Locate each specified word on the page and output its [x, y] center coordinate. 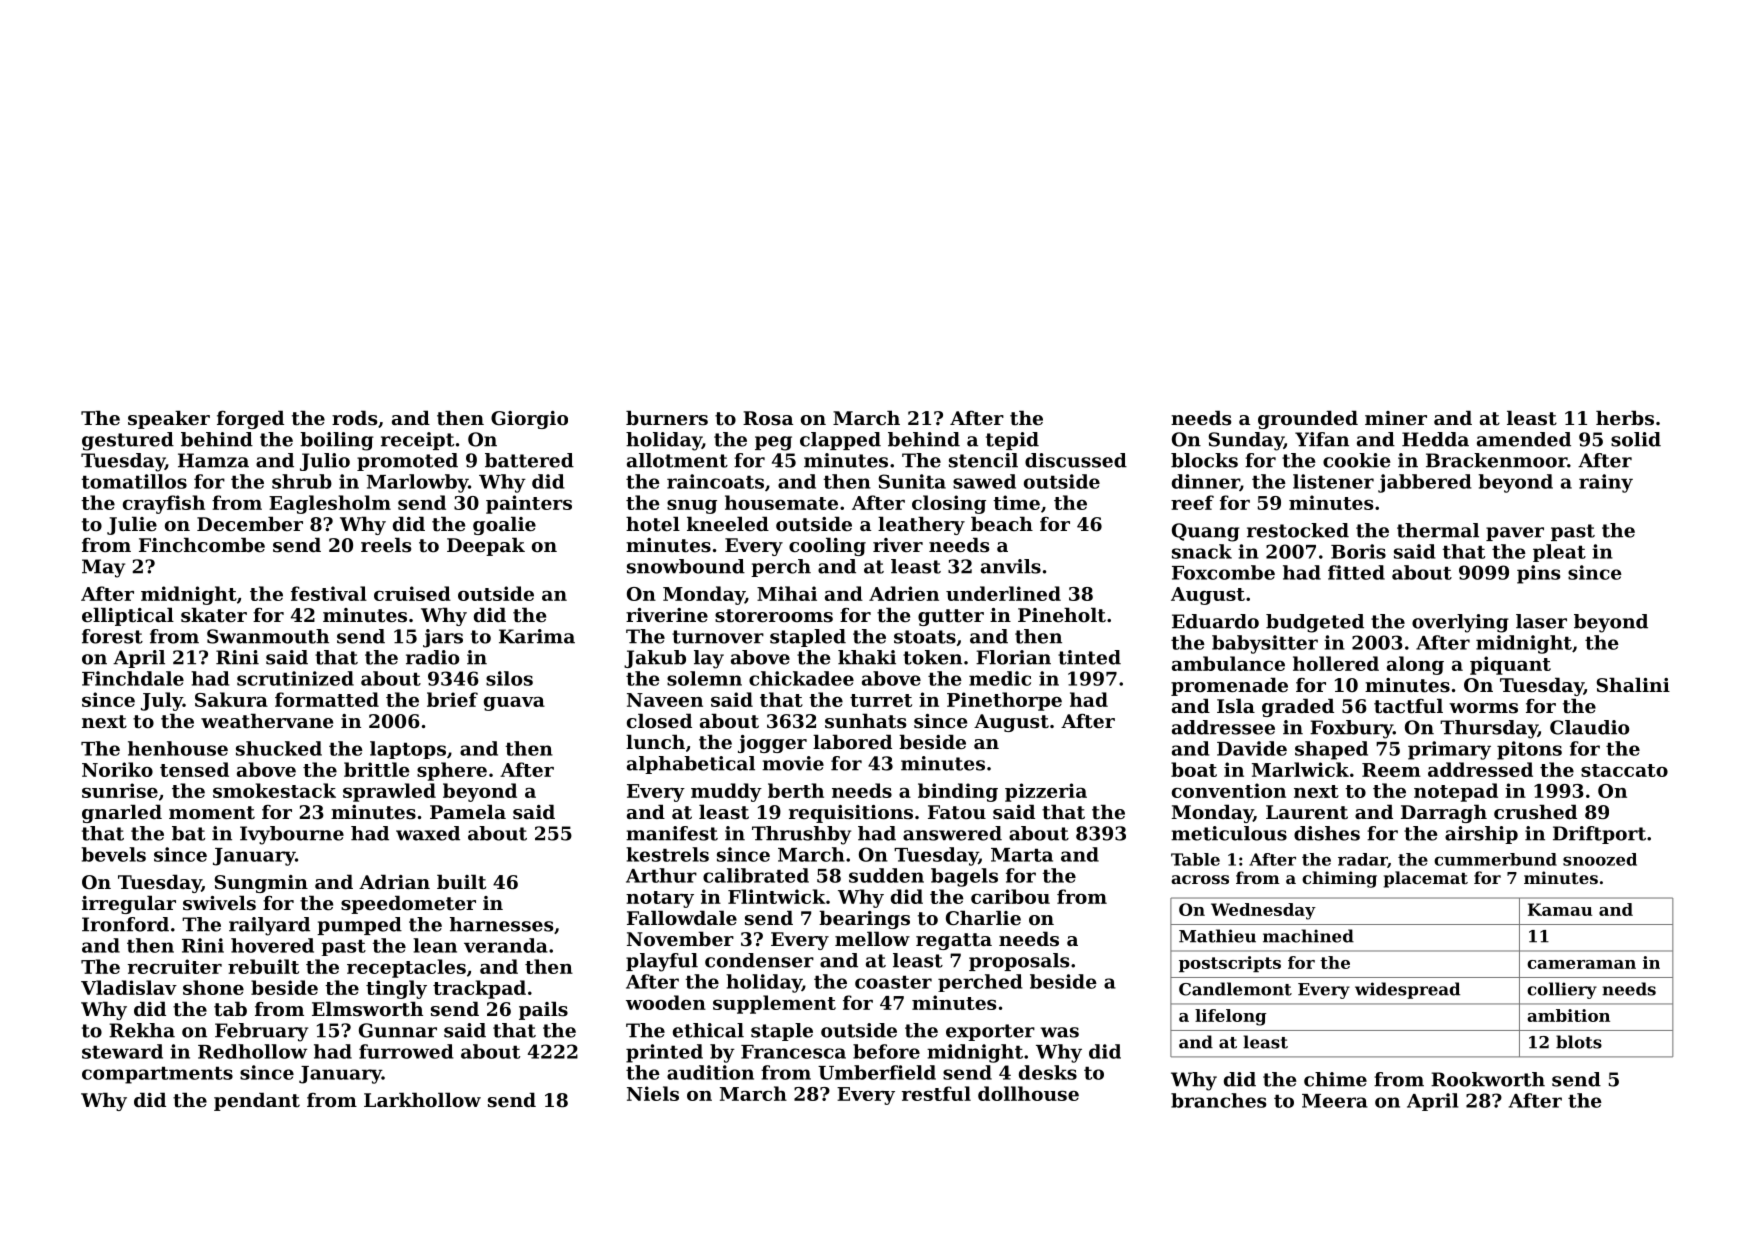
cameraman [1581, 964]
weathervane [267, 721]
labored [852, 742]
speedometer [408, 904]
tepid [1012, 441]
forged [250, 419]
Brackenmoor [1496, 460]
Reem [1391, 770]
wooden [666, 1002]
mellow [872, 938]
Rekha [142, 1030]
